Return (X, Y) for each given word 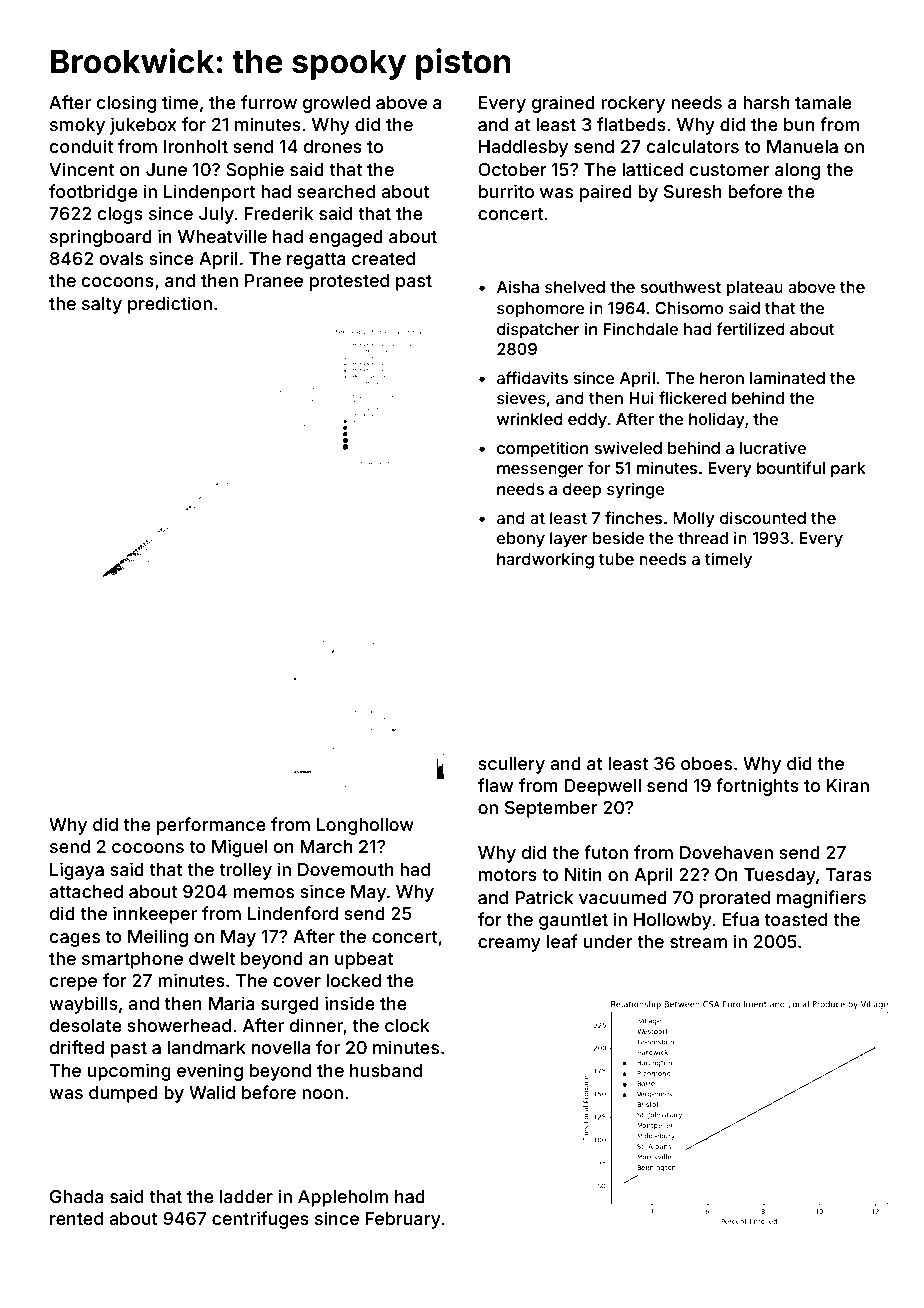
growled (336, 104)
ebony (521, 540)
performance (211, 826)
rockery (633, 104)
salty (102, 305)
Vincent (81, 169)
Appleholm (343, 1198)
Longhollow (365, 826)
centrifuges (260, 1220)
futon (606, 852)
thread (703, 538)
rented (76, 1218)
